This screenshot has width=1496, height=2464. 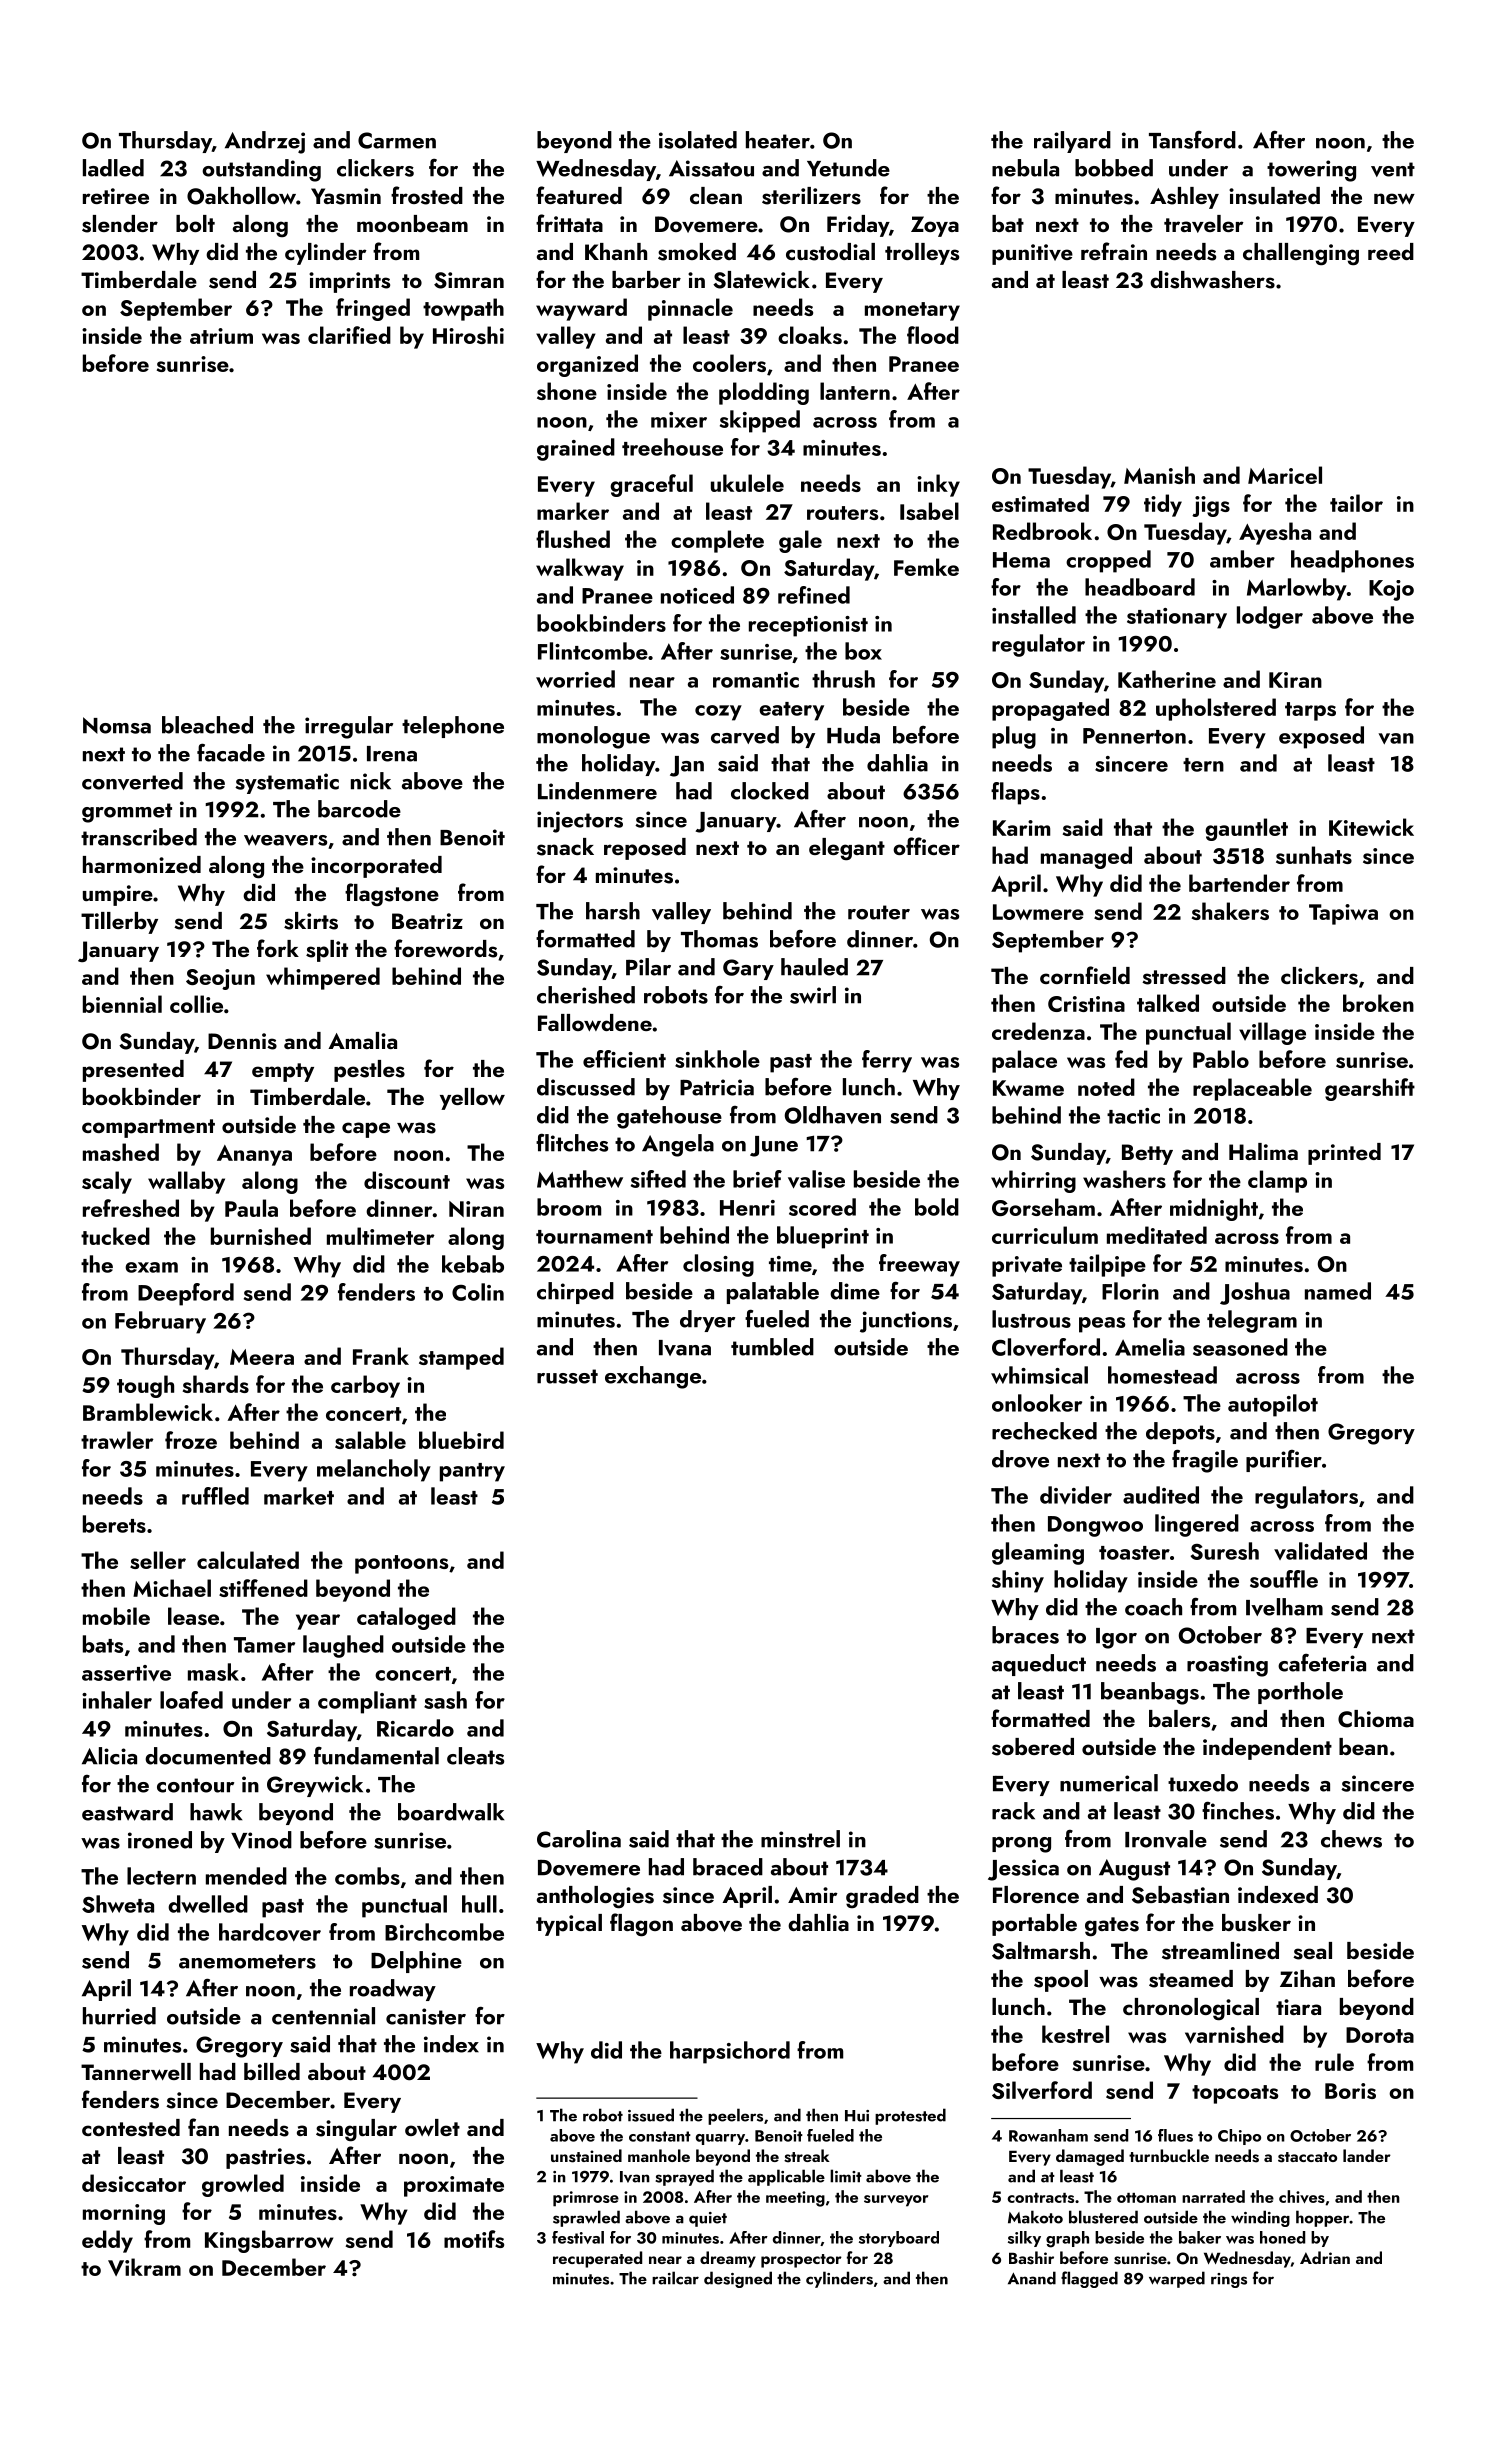 I want to click on independent, so click(x=1267, y=1749).
